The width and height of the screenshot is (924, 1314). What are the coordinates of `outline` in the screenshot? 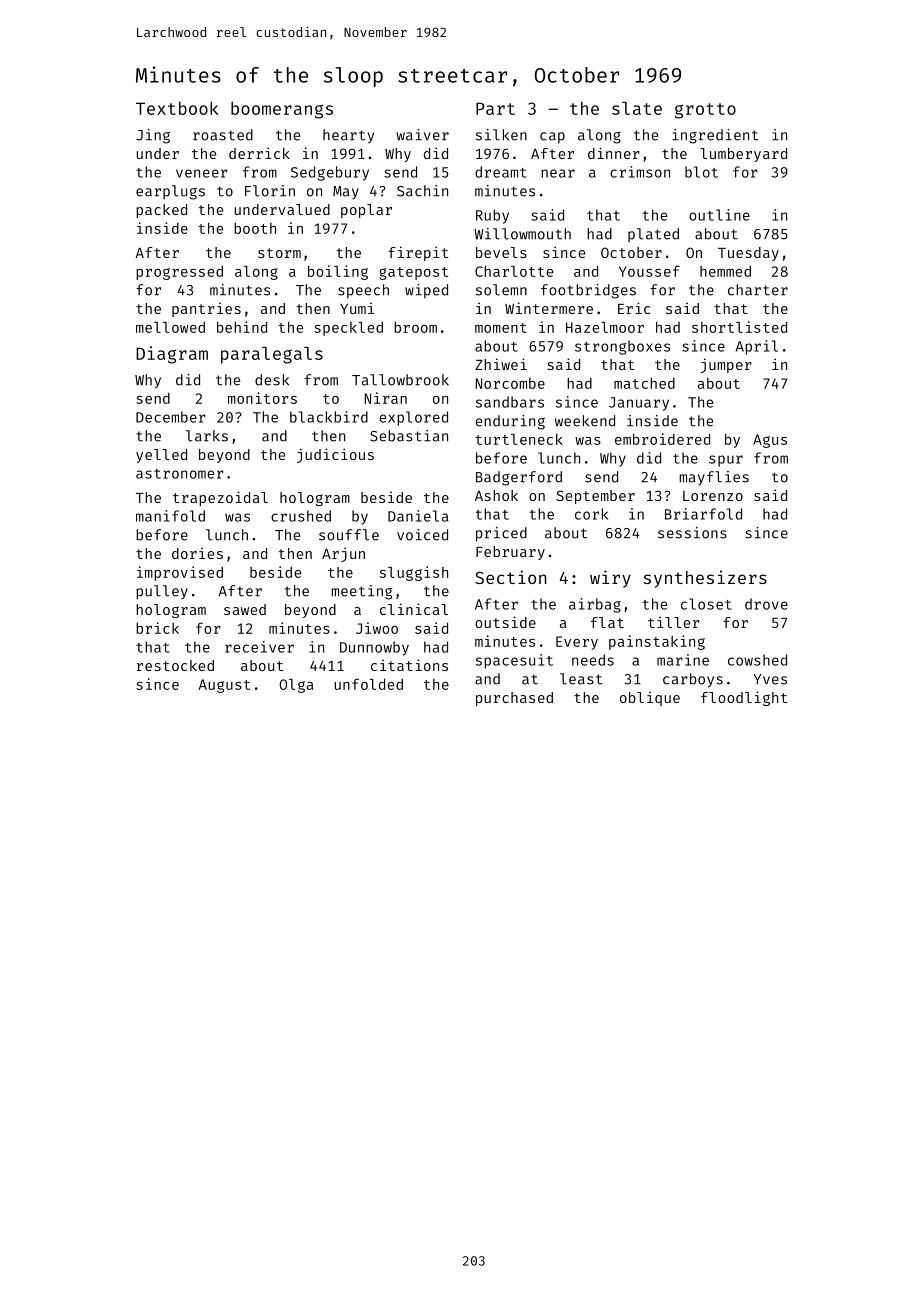 It's located at (719, 215).
